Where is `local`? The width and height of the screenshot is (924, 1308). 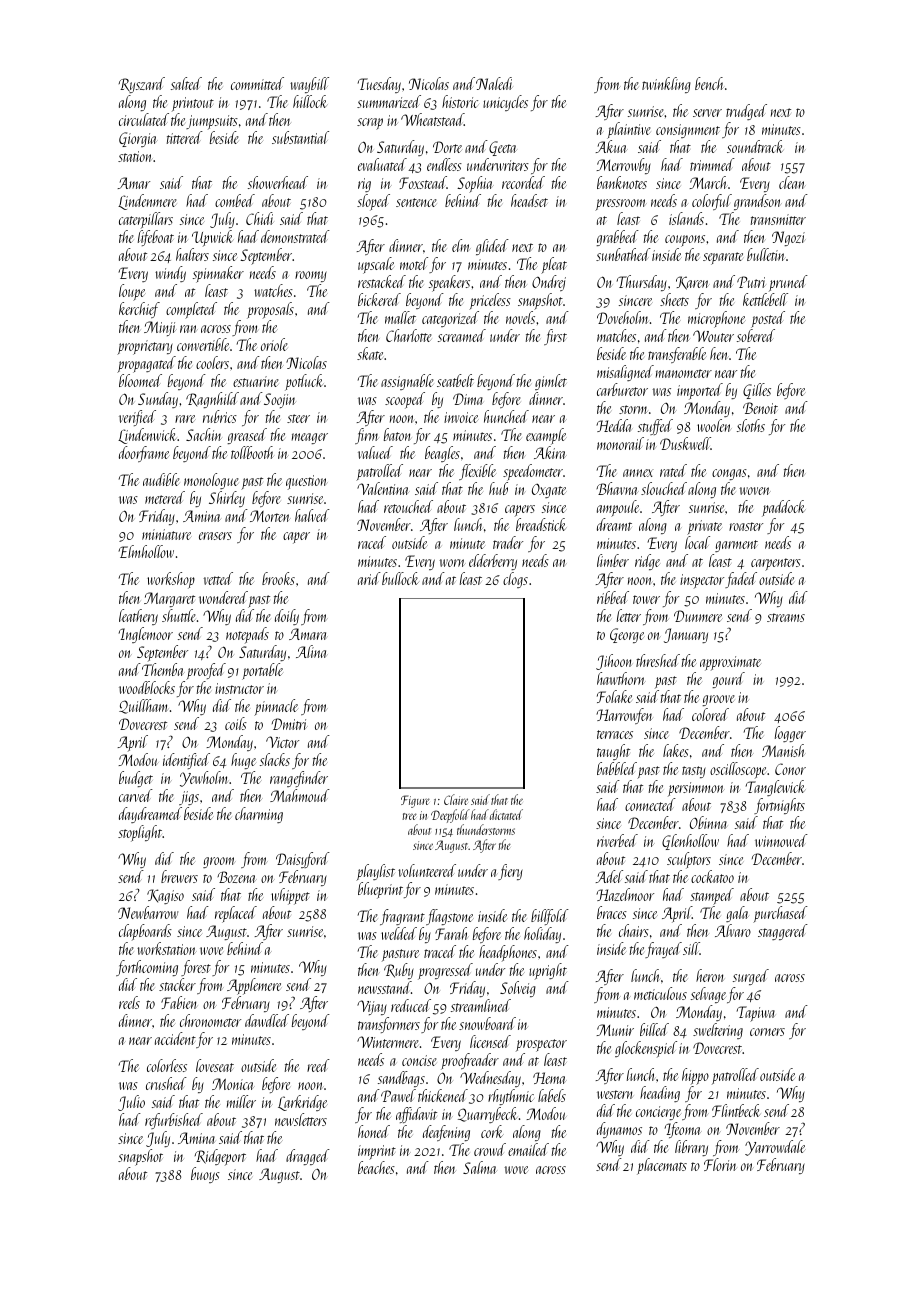 local is located at coordinates (697, 542).
